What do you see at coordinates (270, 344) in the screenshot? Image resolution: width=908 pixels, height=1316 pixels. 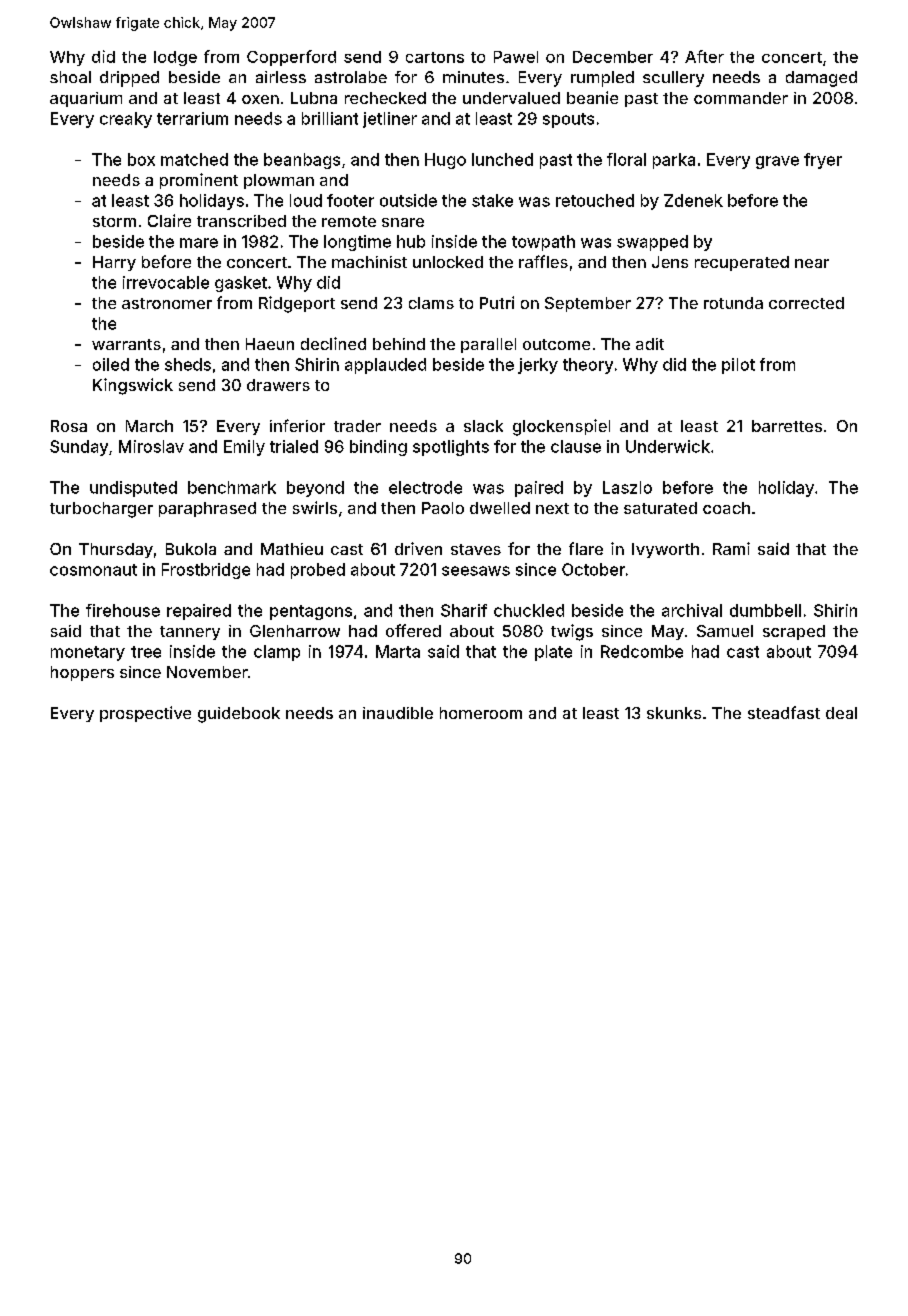 I see `Haeun` at bounding box center [270, 344].
